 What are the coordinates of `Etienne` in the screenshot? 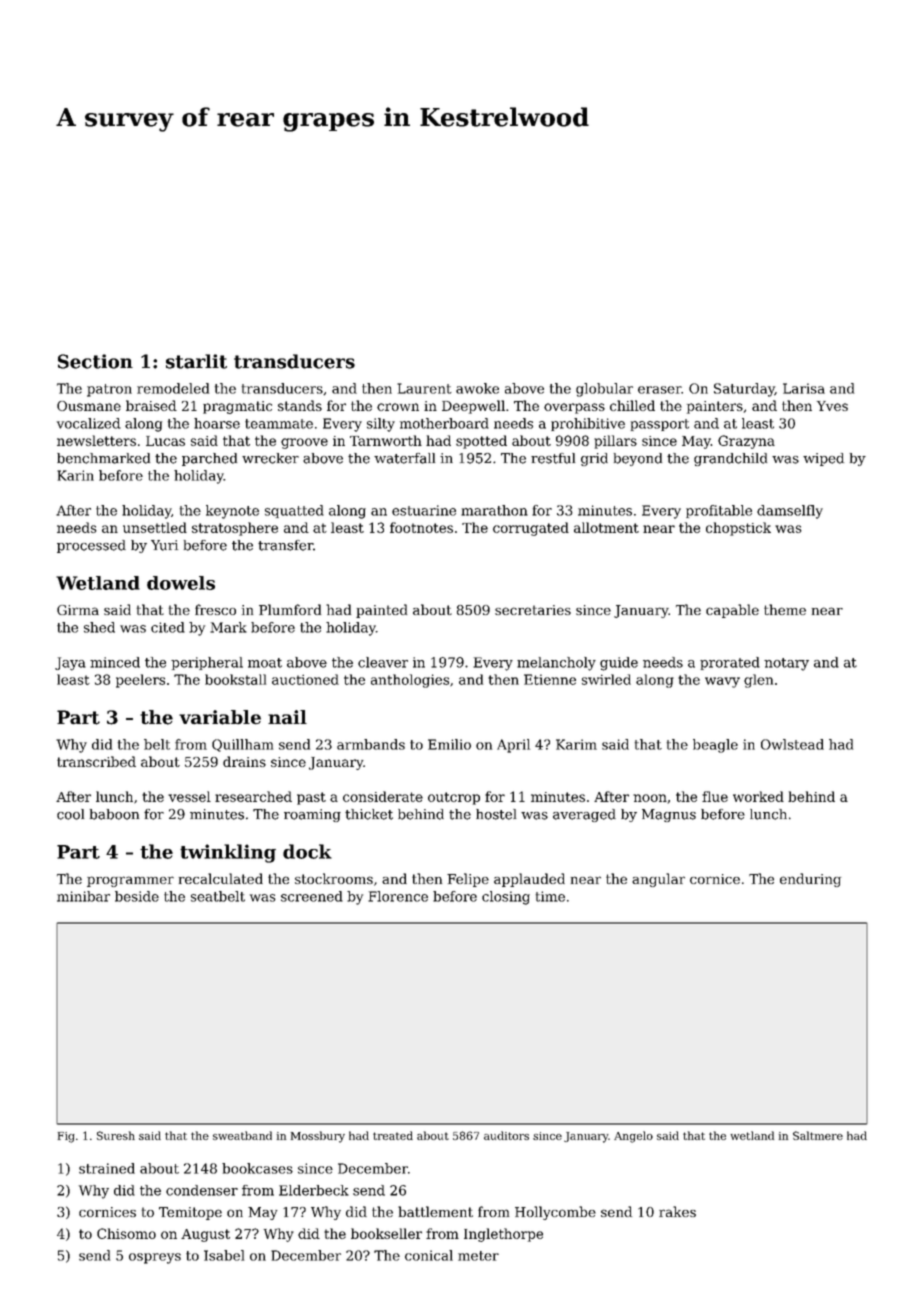 It's located at (550, 679).
